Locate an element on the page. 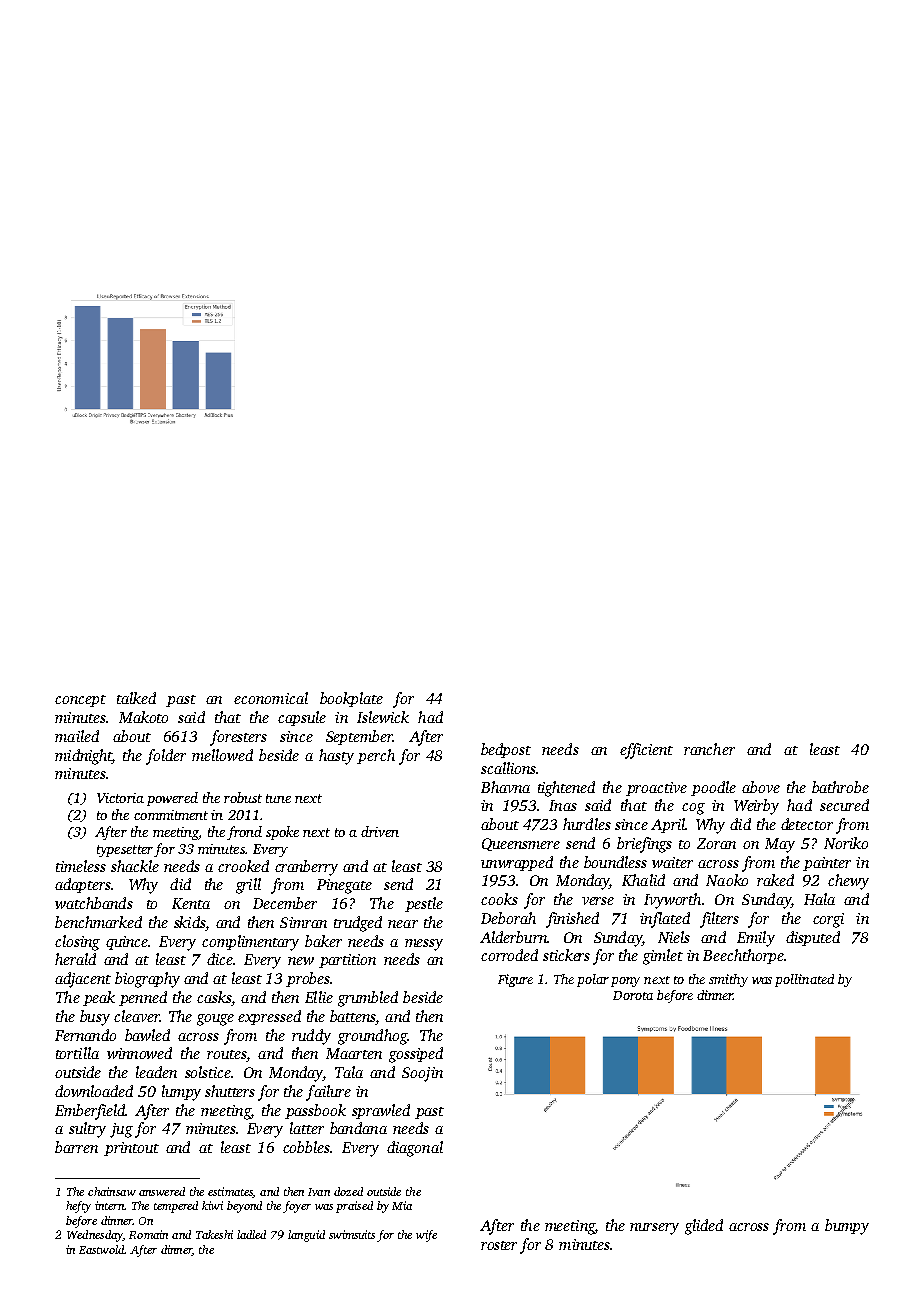  economical is located at coordinates (271, 698).
